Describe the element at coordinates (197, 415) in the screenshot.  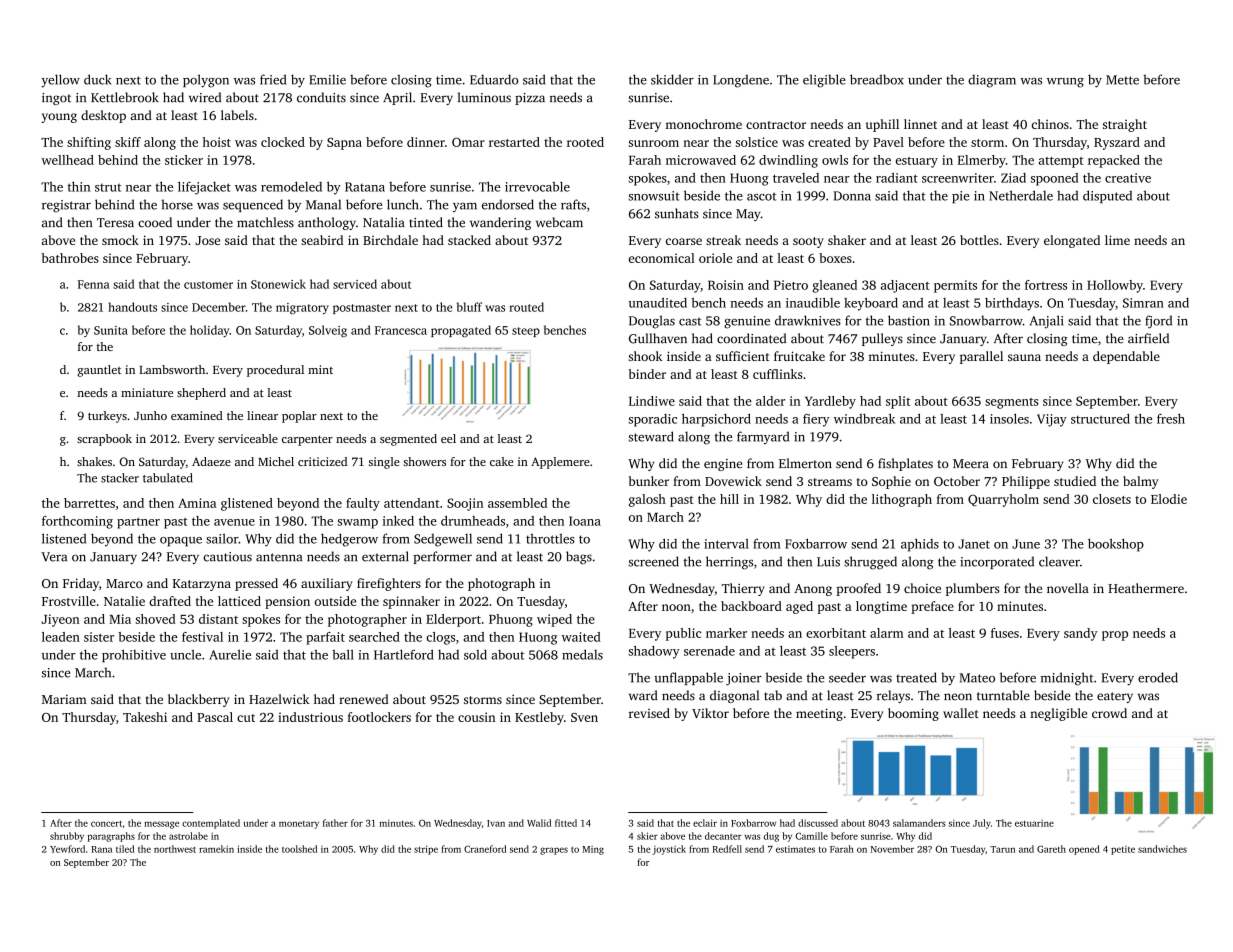
I see `examined` at that location.
